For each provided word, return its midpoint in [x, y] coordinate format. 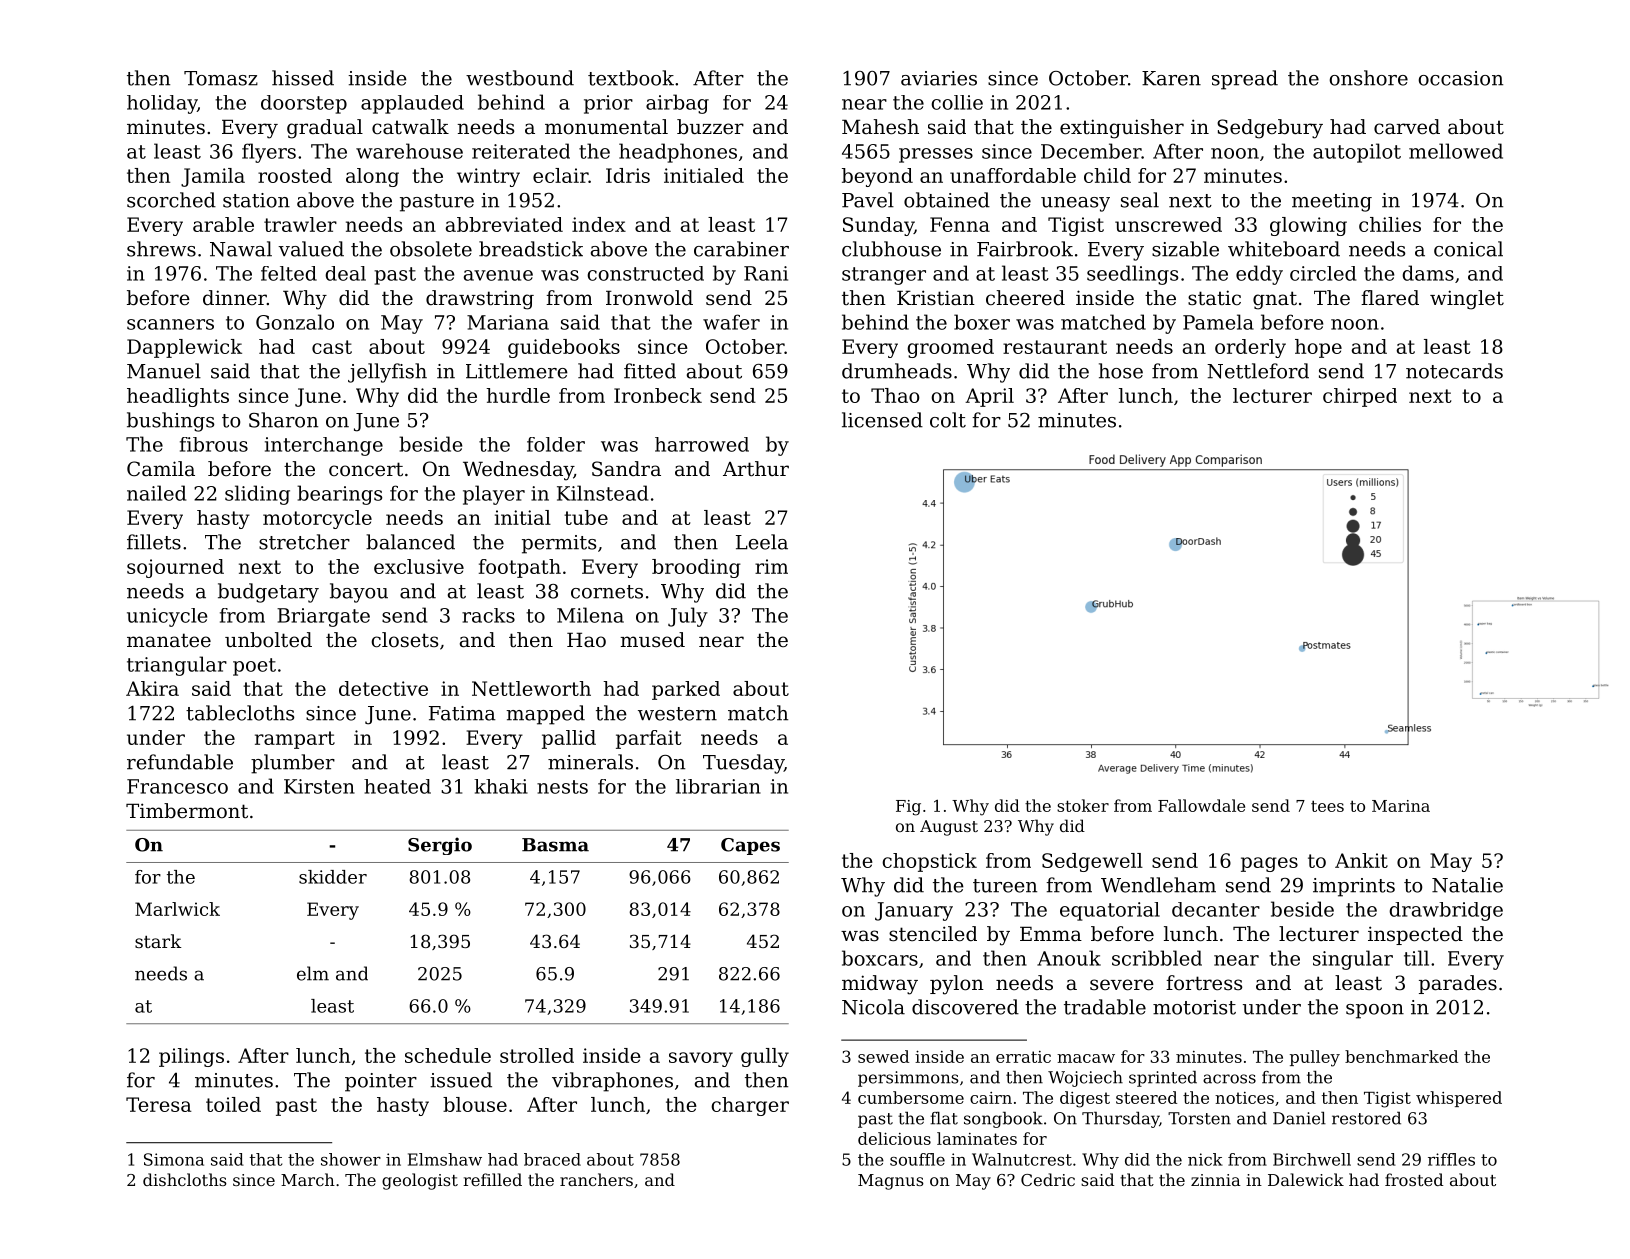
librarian [718, 786]
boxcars [880, 958]
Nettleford [1258, 371]
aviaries [939, 78]
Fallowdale [1201, 805]
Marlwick [177, 909]
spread [1245, 80]
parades [1458, 984]
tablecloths [240, 713]
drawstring [480, 300]
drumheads [897, 371]
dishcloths [185, 1179]
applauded [412, 104]
